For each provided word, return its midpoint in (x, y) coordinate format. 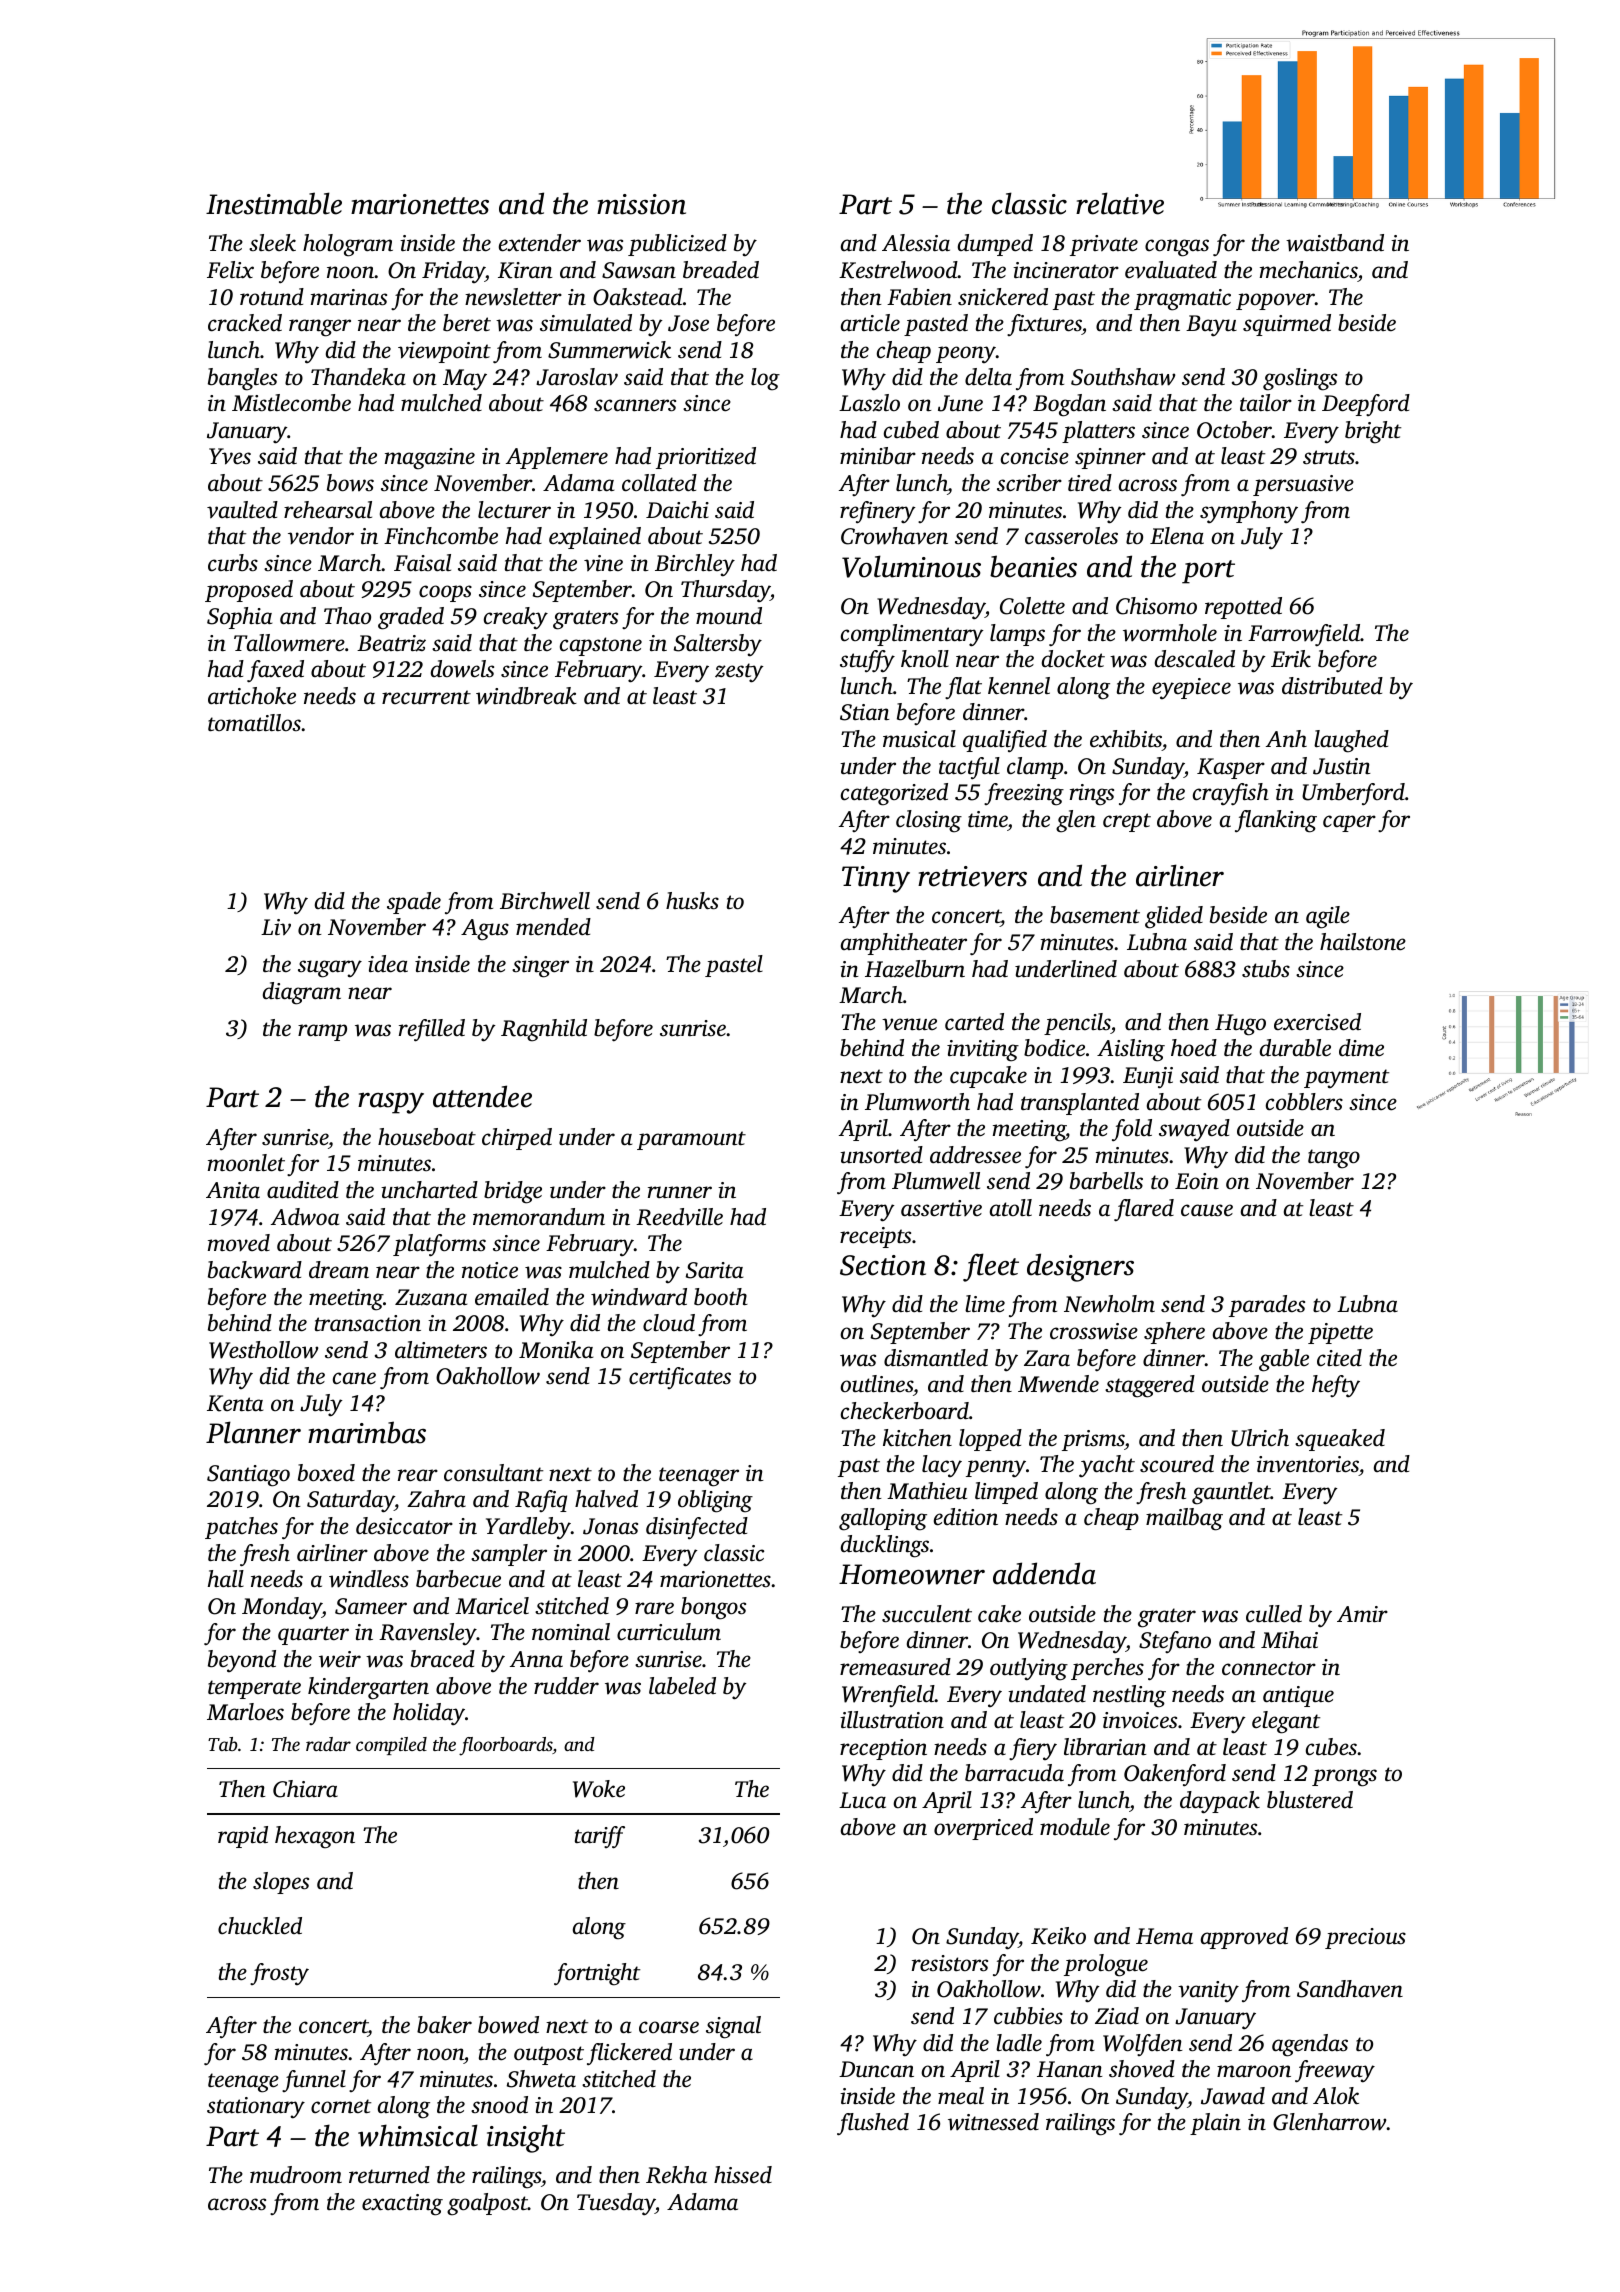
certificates (680, 1378)
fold (1132, 1130)
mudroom (296, 2175)
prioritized (706, 458)
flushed (873, 2124)
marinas (349, 297)
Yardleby (528, 1528)
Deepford (1366, 405)
